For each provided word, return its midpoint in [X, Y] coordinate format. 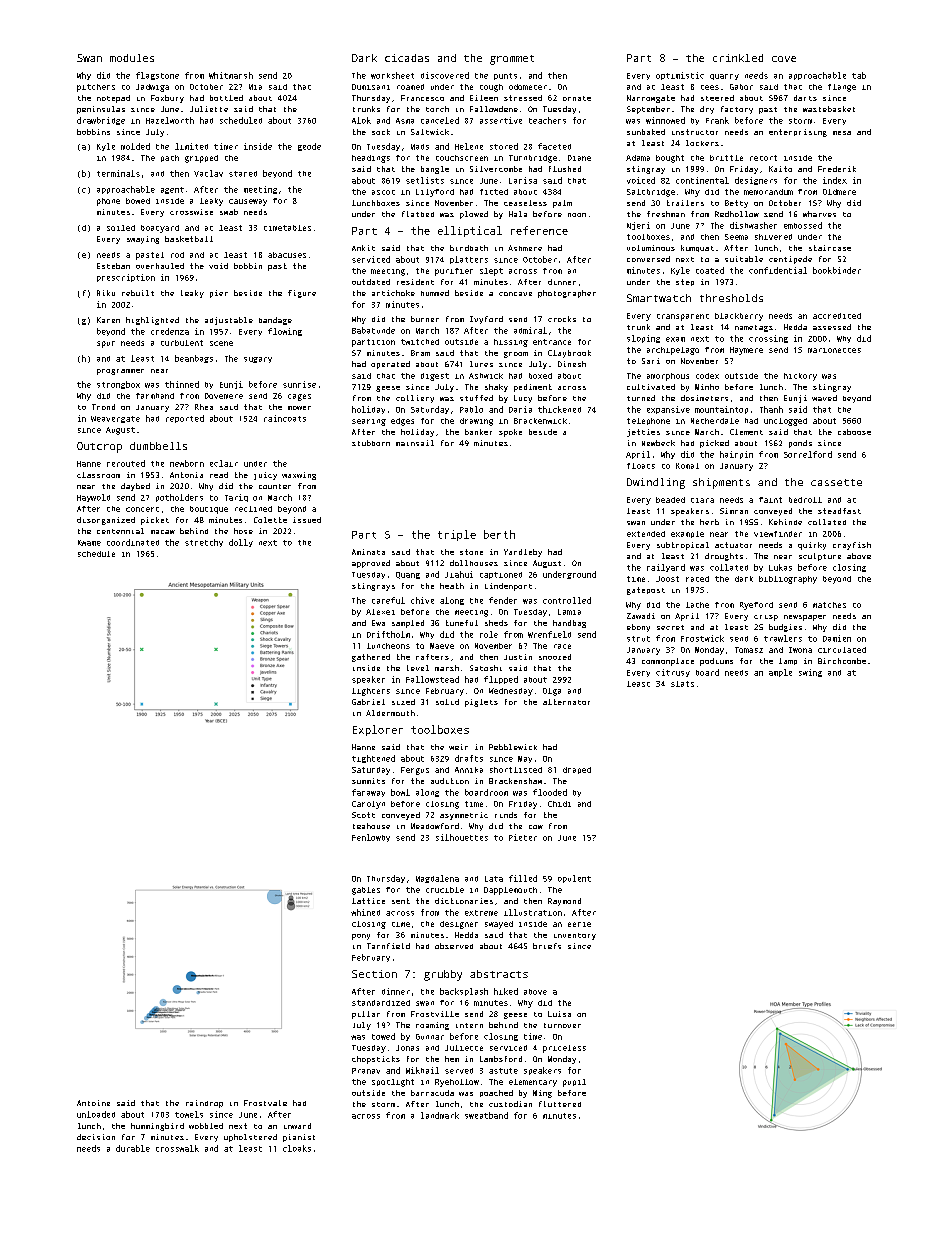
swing [810, 673]
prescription [126, 278]
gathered [371, 658]
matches [829, 605]
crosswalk [177, 1148]
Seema [736, 237]
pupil [574, 1083]
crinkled [738, 58]
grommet [512, 60]
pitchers [96, 88]
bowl [400, 792]
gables [366, 891]
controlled [567, 600]
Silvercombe [496, 169]
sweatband [486, 1115]
